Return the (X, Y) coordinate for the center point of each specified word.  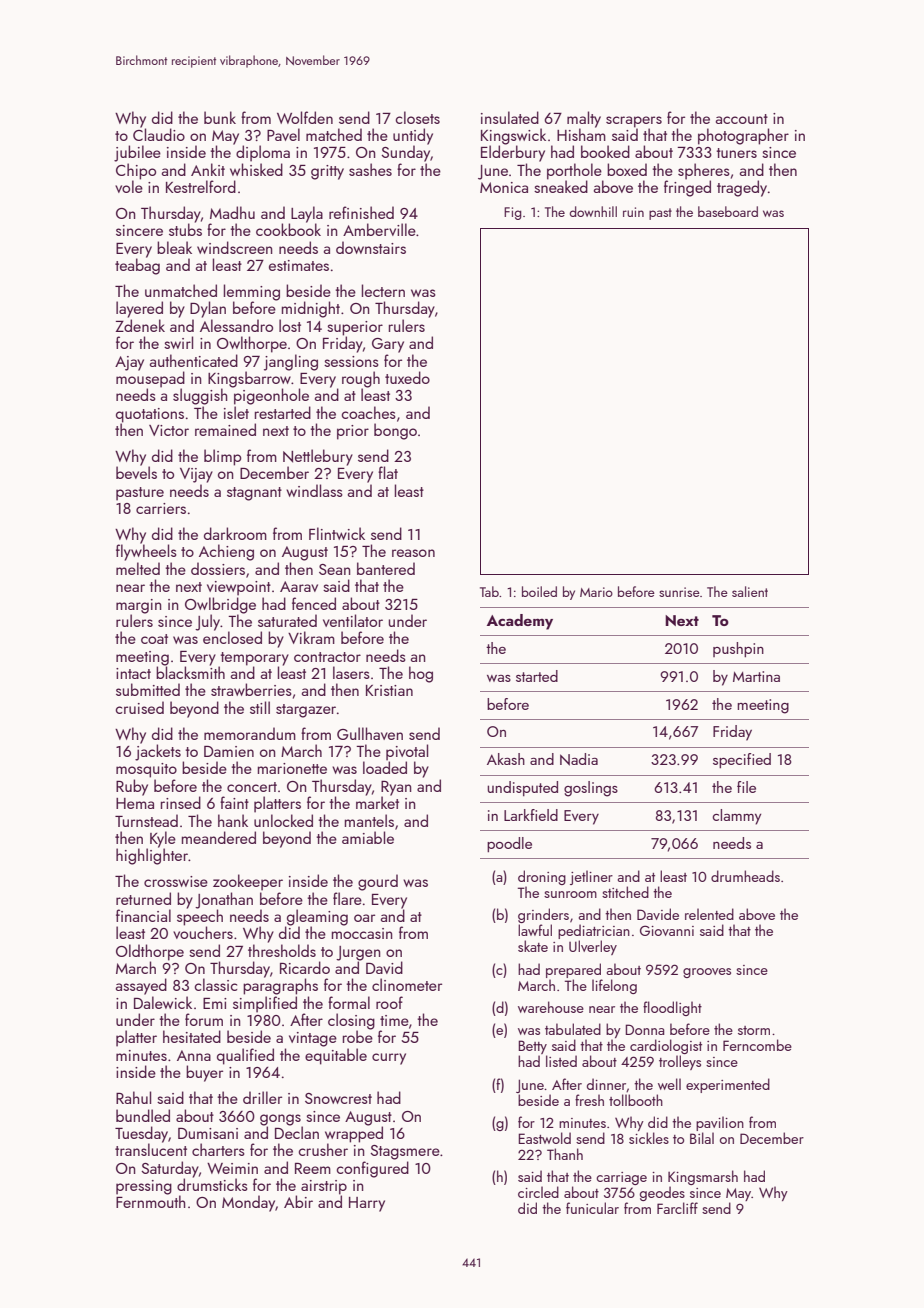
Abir (298, 1201)
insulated (510, 117)
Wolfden (305, 117)
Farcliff (677, 1208)
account (742, 119)
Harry (367, 1204)
